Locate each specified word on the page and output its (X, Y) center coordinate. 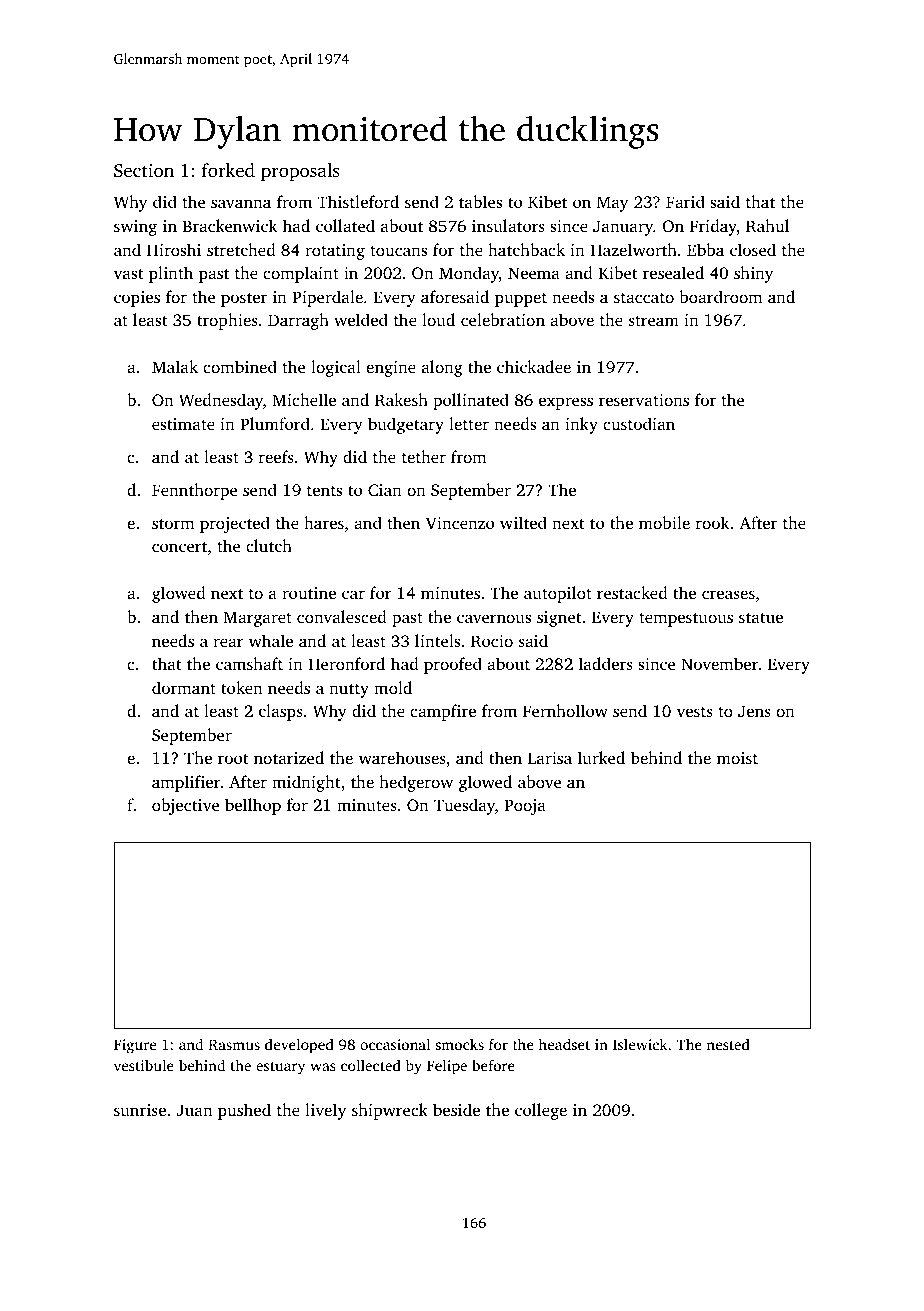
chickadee (534, 366)
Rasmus (234, 1044)
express (566, 403)
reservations (644, 400)
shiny (753, 274)
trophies (227, 321)
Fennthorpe (194, 491)
